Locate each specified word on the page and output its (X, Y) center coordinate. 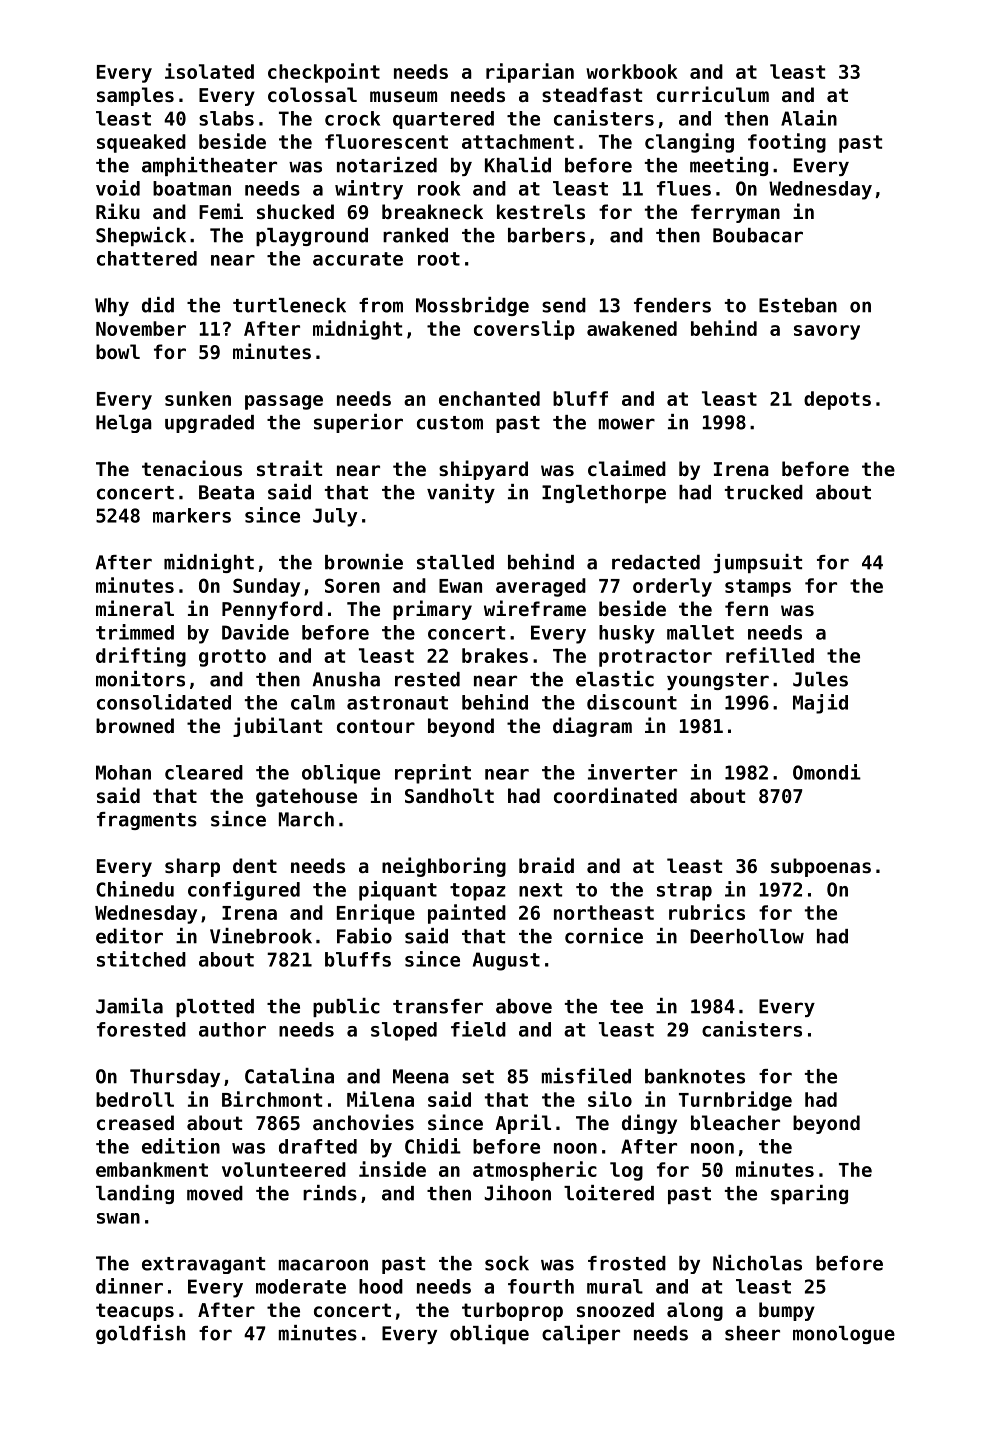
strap (684, 892)
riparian (530, 73)
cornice (604, 936)
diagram (592, 727)
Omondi (827, 772)
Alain (809, 118)
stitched (141, 959)
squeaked (141, 143)
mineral (135, 608)
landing (135, 1194)
